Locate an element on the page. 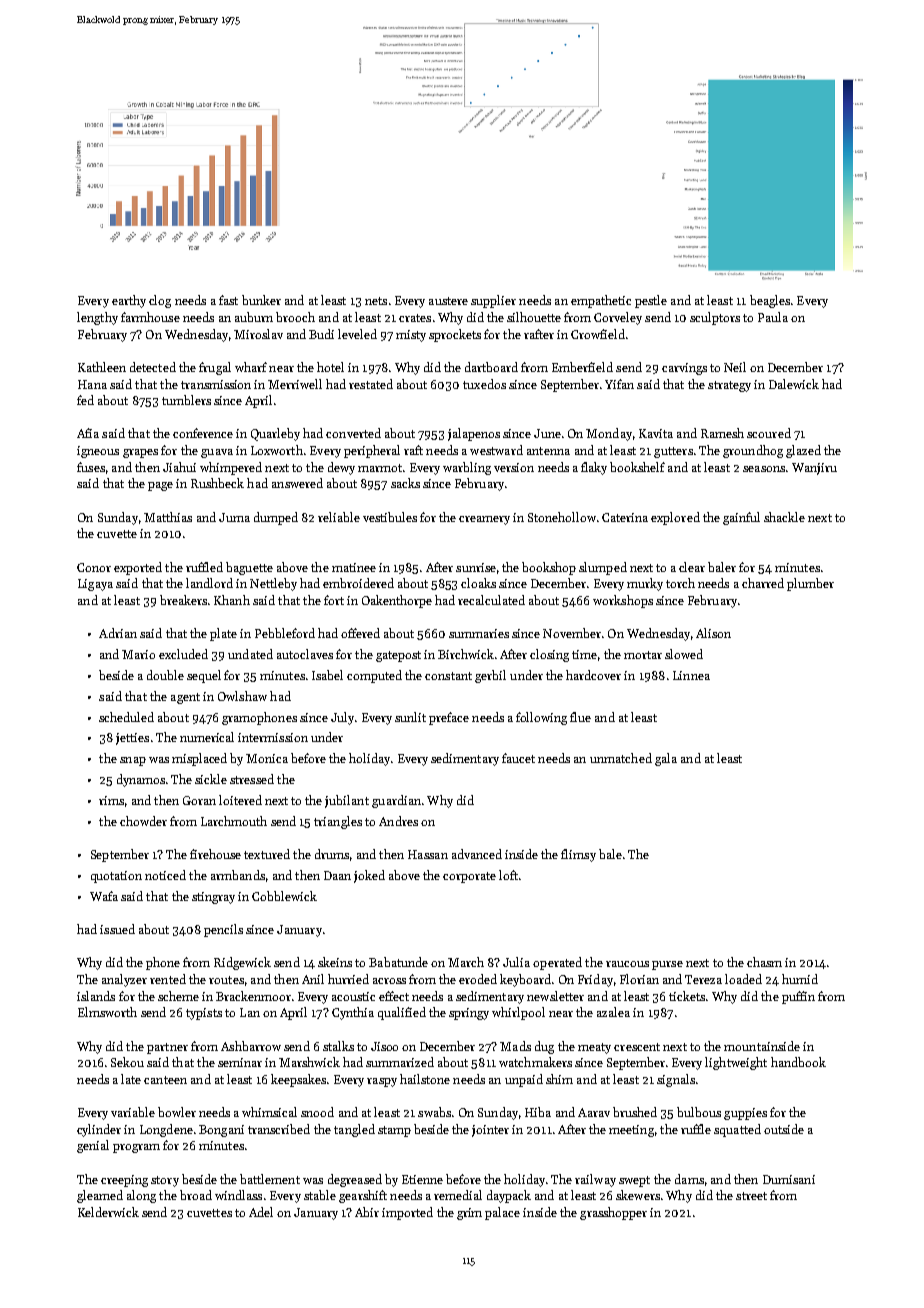 The height and width of the image is (1308, 924). outside is located at coordinates (784, 1129).
